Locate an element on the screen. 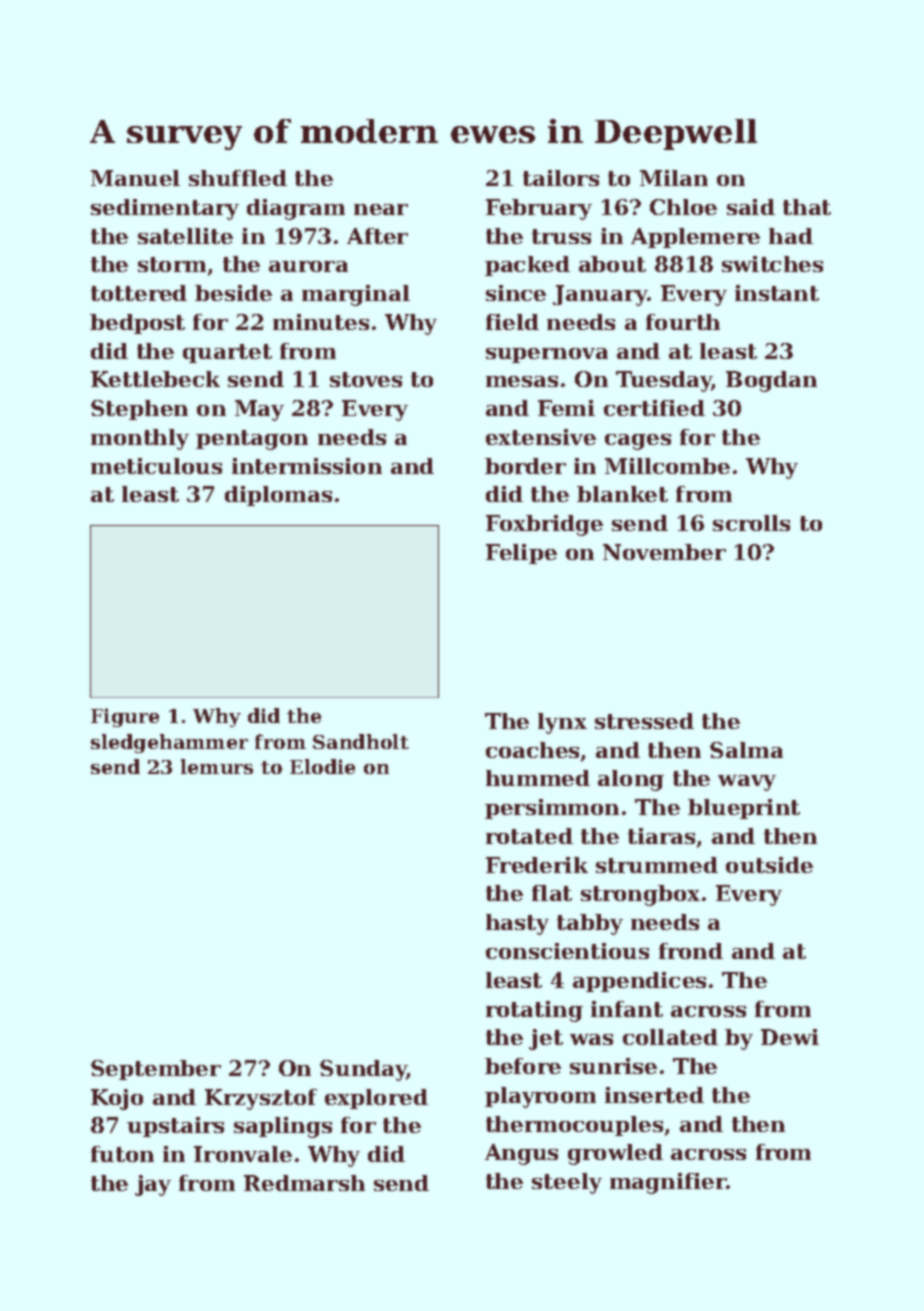 The image size is (924, 1311). futon is located at coordinates (122, 1154).
